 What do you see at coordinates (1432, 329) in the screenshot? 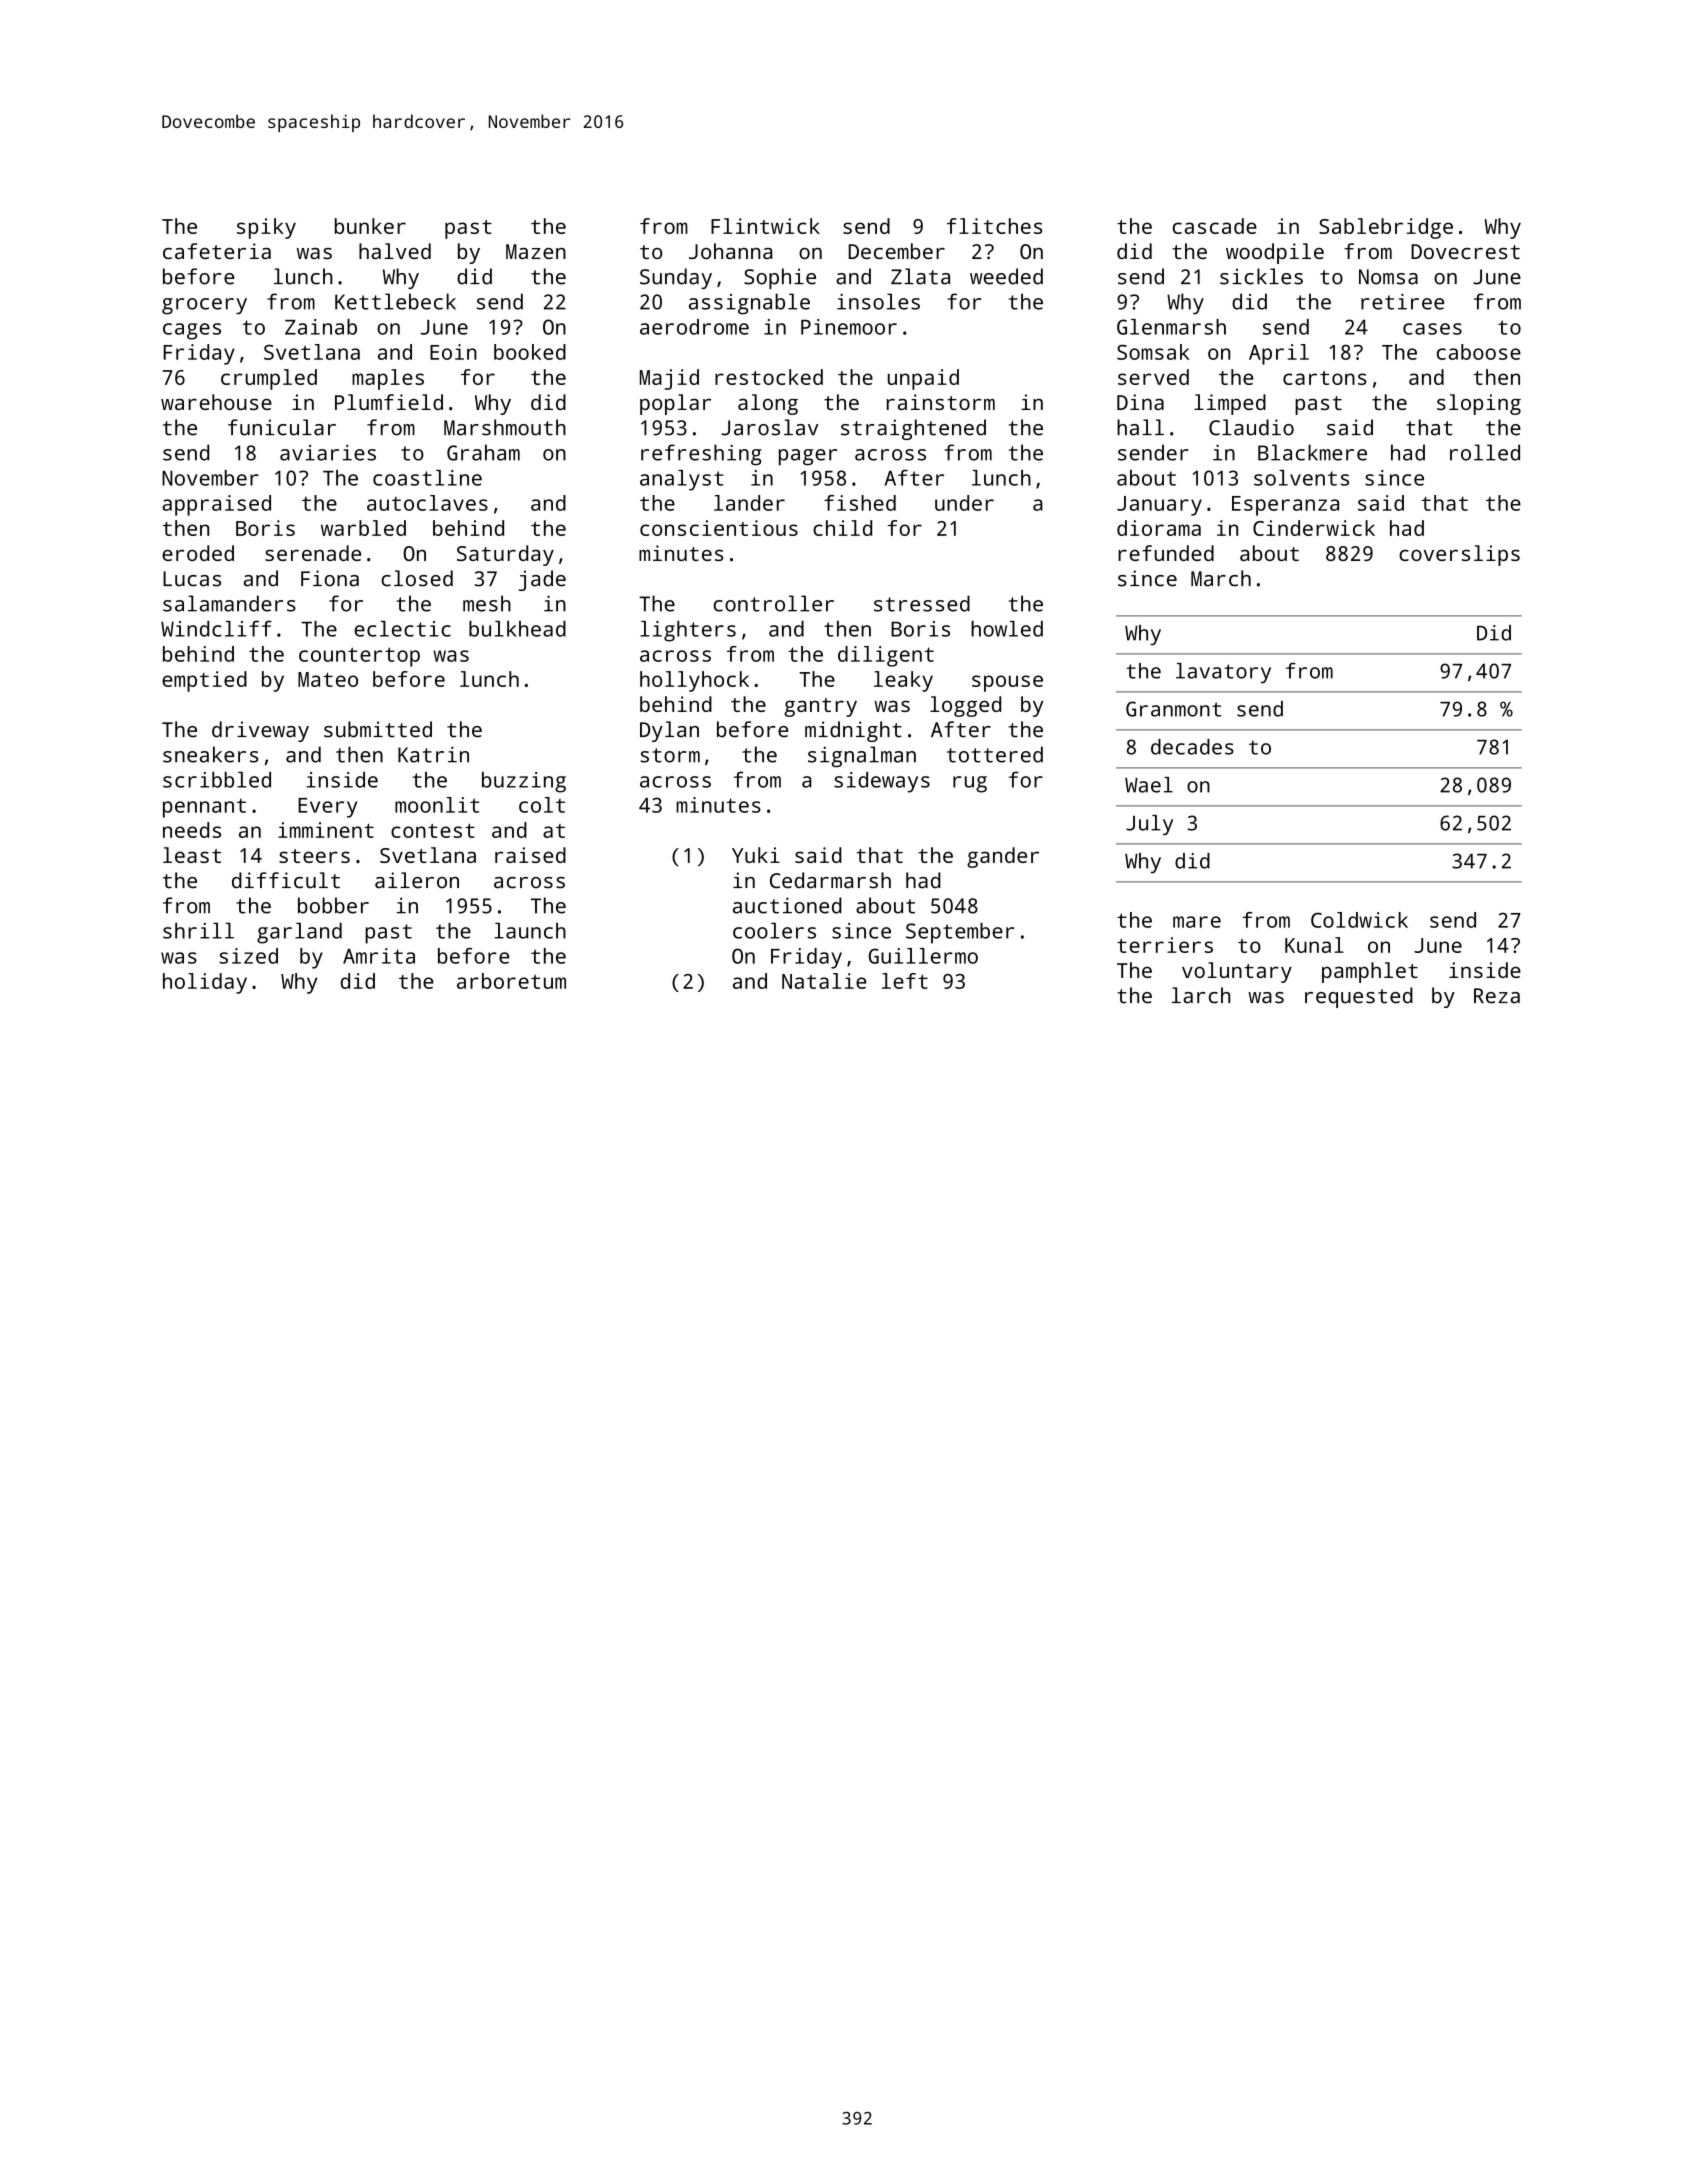
I see `cases` at bounding box center [1432, 329].
